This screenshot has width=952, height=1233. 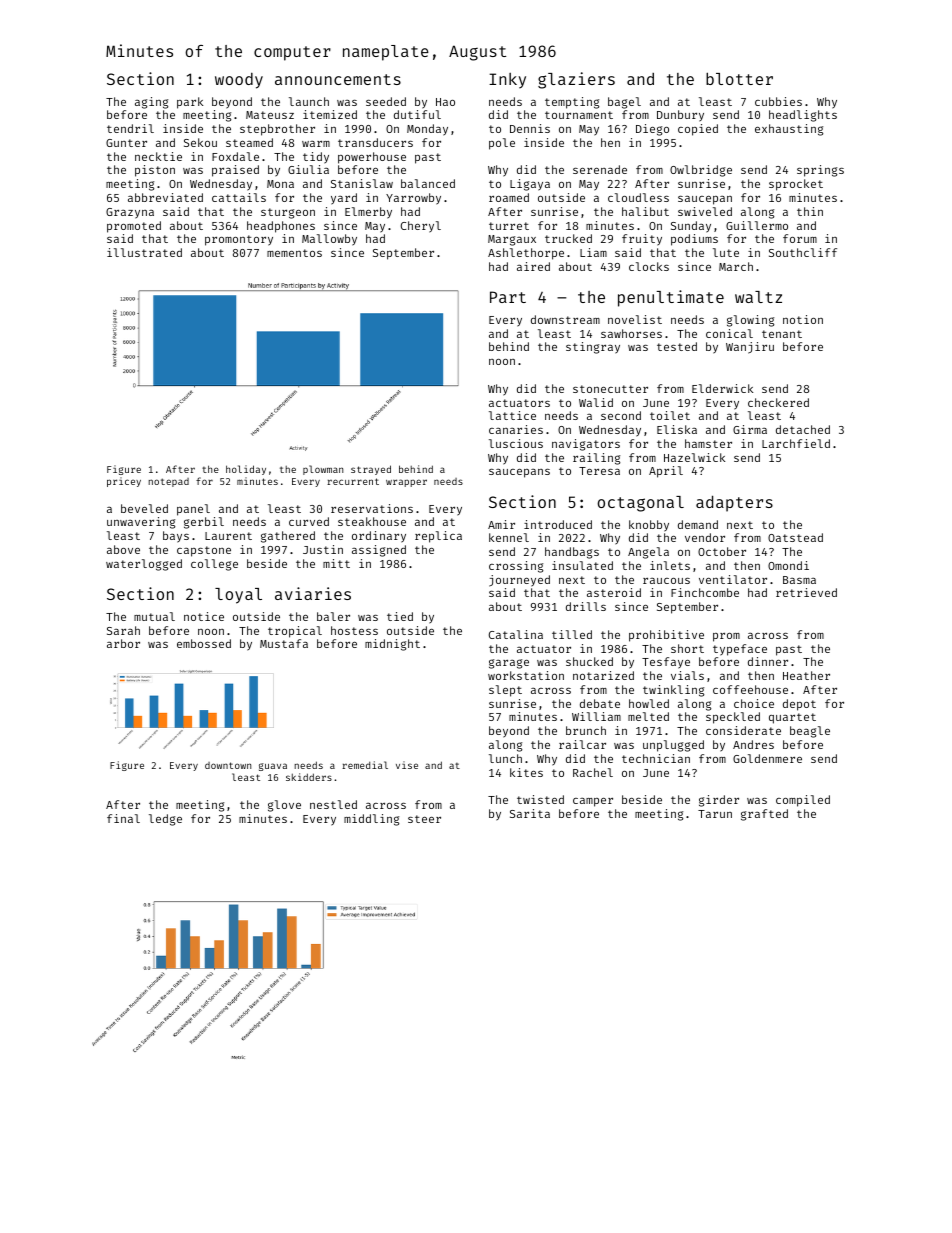 What do you see at coordinates (673, 691) in the screenshot?
I see `twinkling` at bounding box center [673, 691].
